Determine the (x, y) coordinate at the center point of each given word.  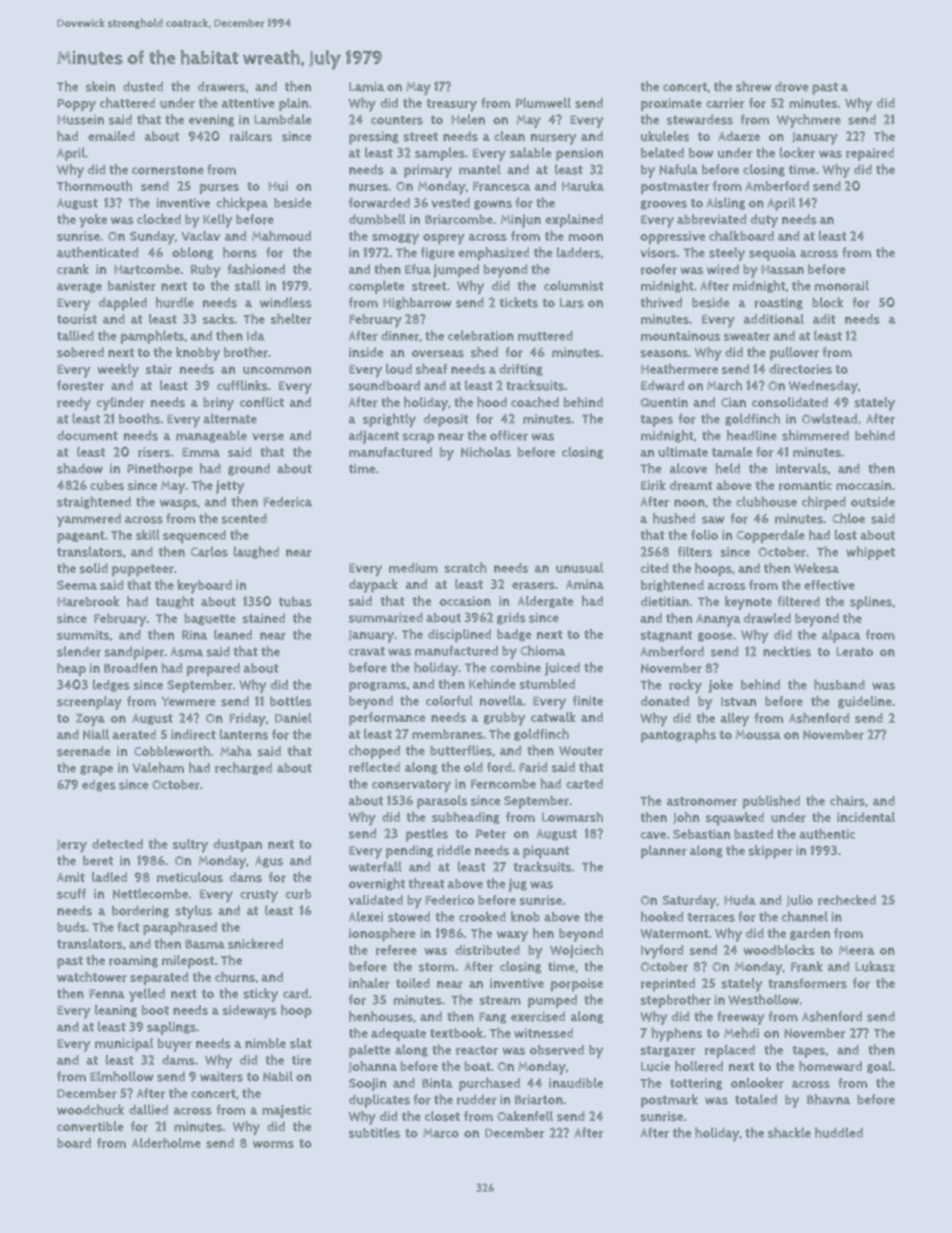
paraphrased (180, 928)
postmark (669, 1101)
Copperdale (770, 536)
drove (792, 86)
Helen (468, 119)
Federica (287, 502)
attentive (248, 103)
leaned (233, 634)
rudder (477, 1099)
